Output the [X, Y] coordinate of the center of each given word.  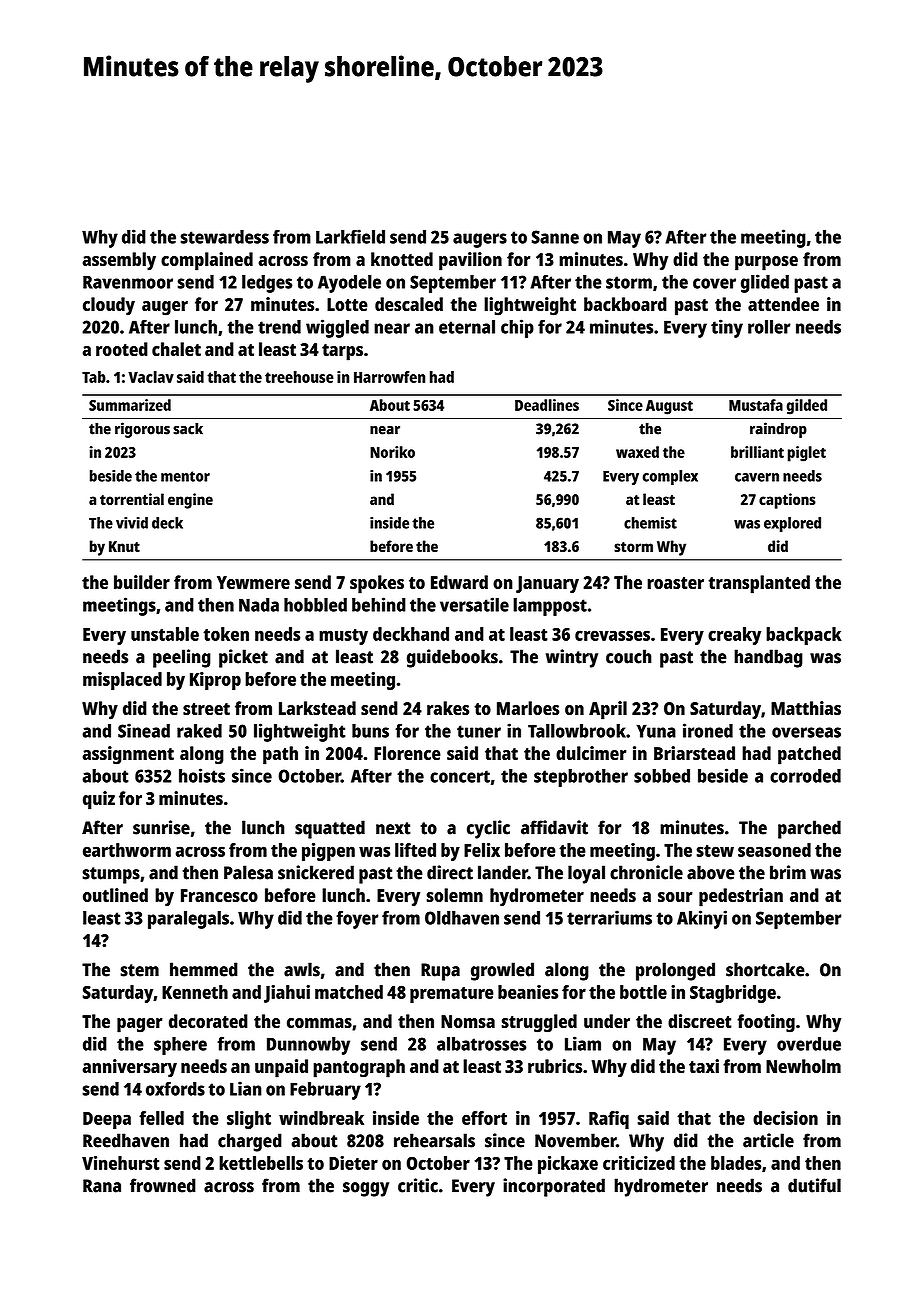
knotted [402, 259]
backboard [625, 304]
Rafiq [609, 1120]
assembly [119, 261]
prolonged [675, 971]
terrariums [609, 917]
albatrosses [481, 1044]
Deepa [107, 1120]
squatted [330, 829]
